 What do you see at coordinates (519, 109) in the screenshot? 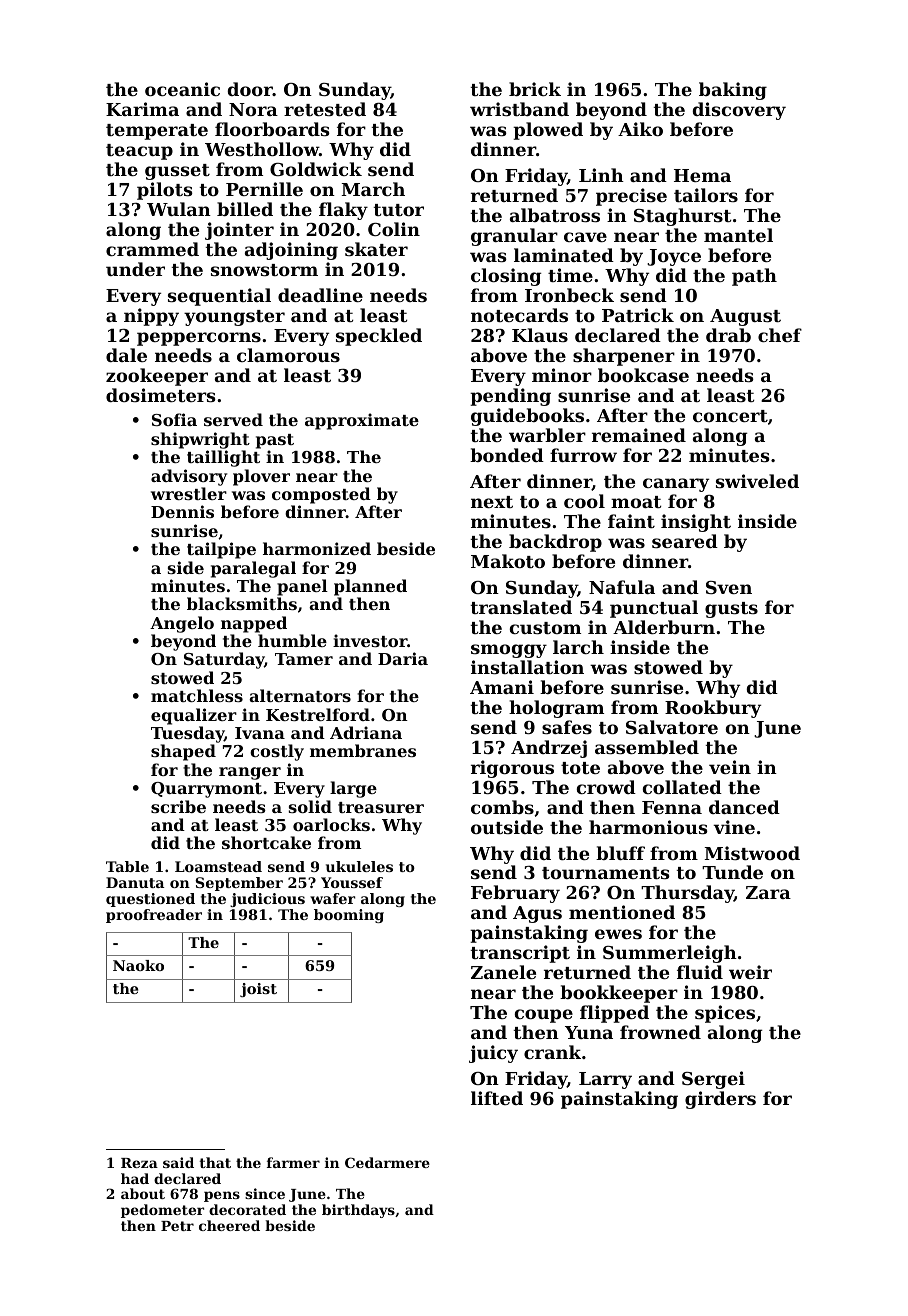
I see `wristband` at bounding box center [519, 109].
